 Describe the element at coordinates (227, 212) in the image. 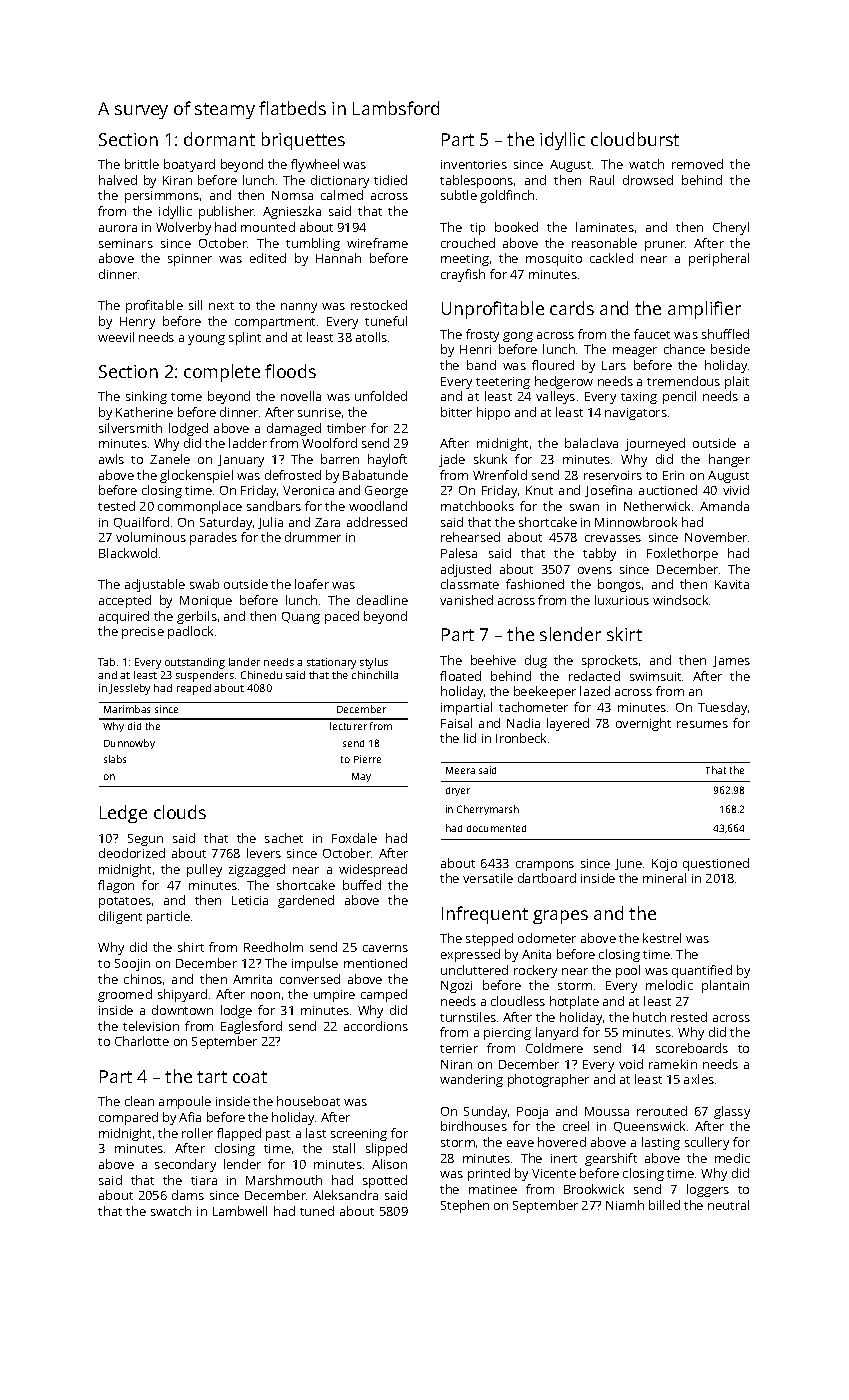

I see `publisher` at that location.
